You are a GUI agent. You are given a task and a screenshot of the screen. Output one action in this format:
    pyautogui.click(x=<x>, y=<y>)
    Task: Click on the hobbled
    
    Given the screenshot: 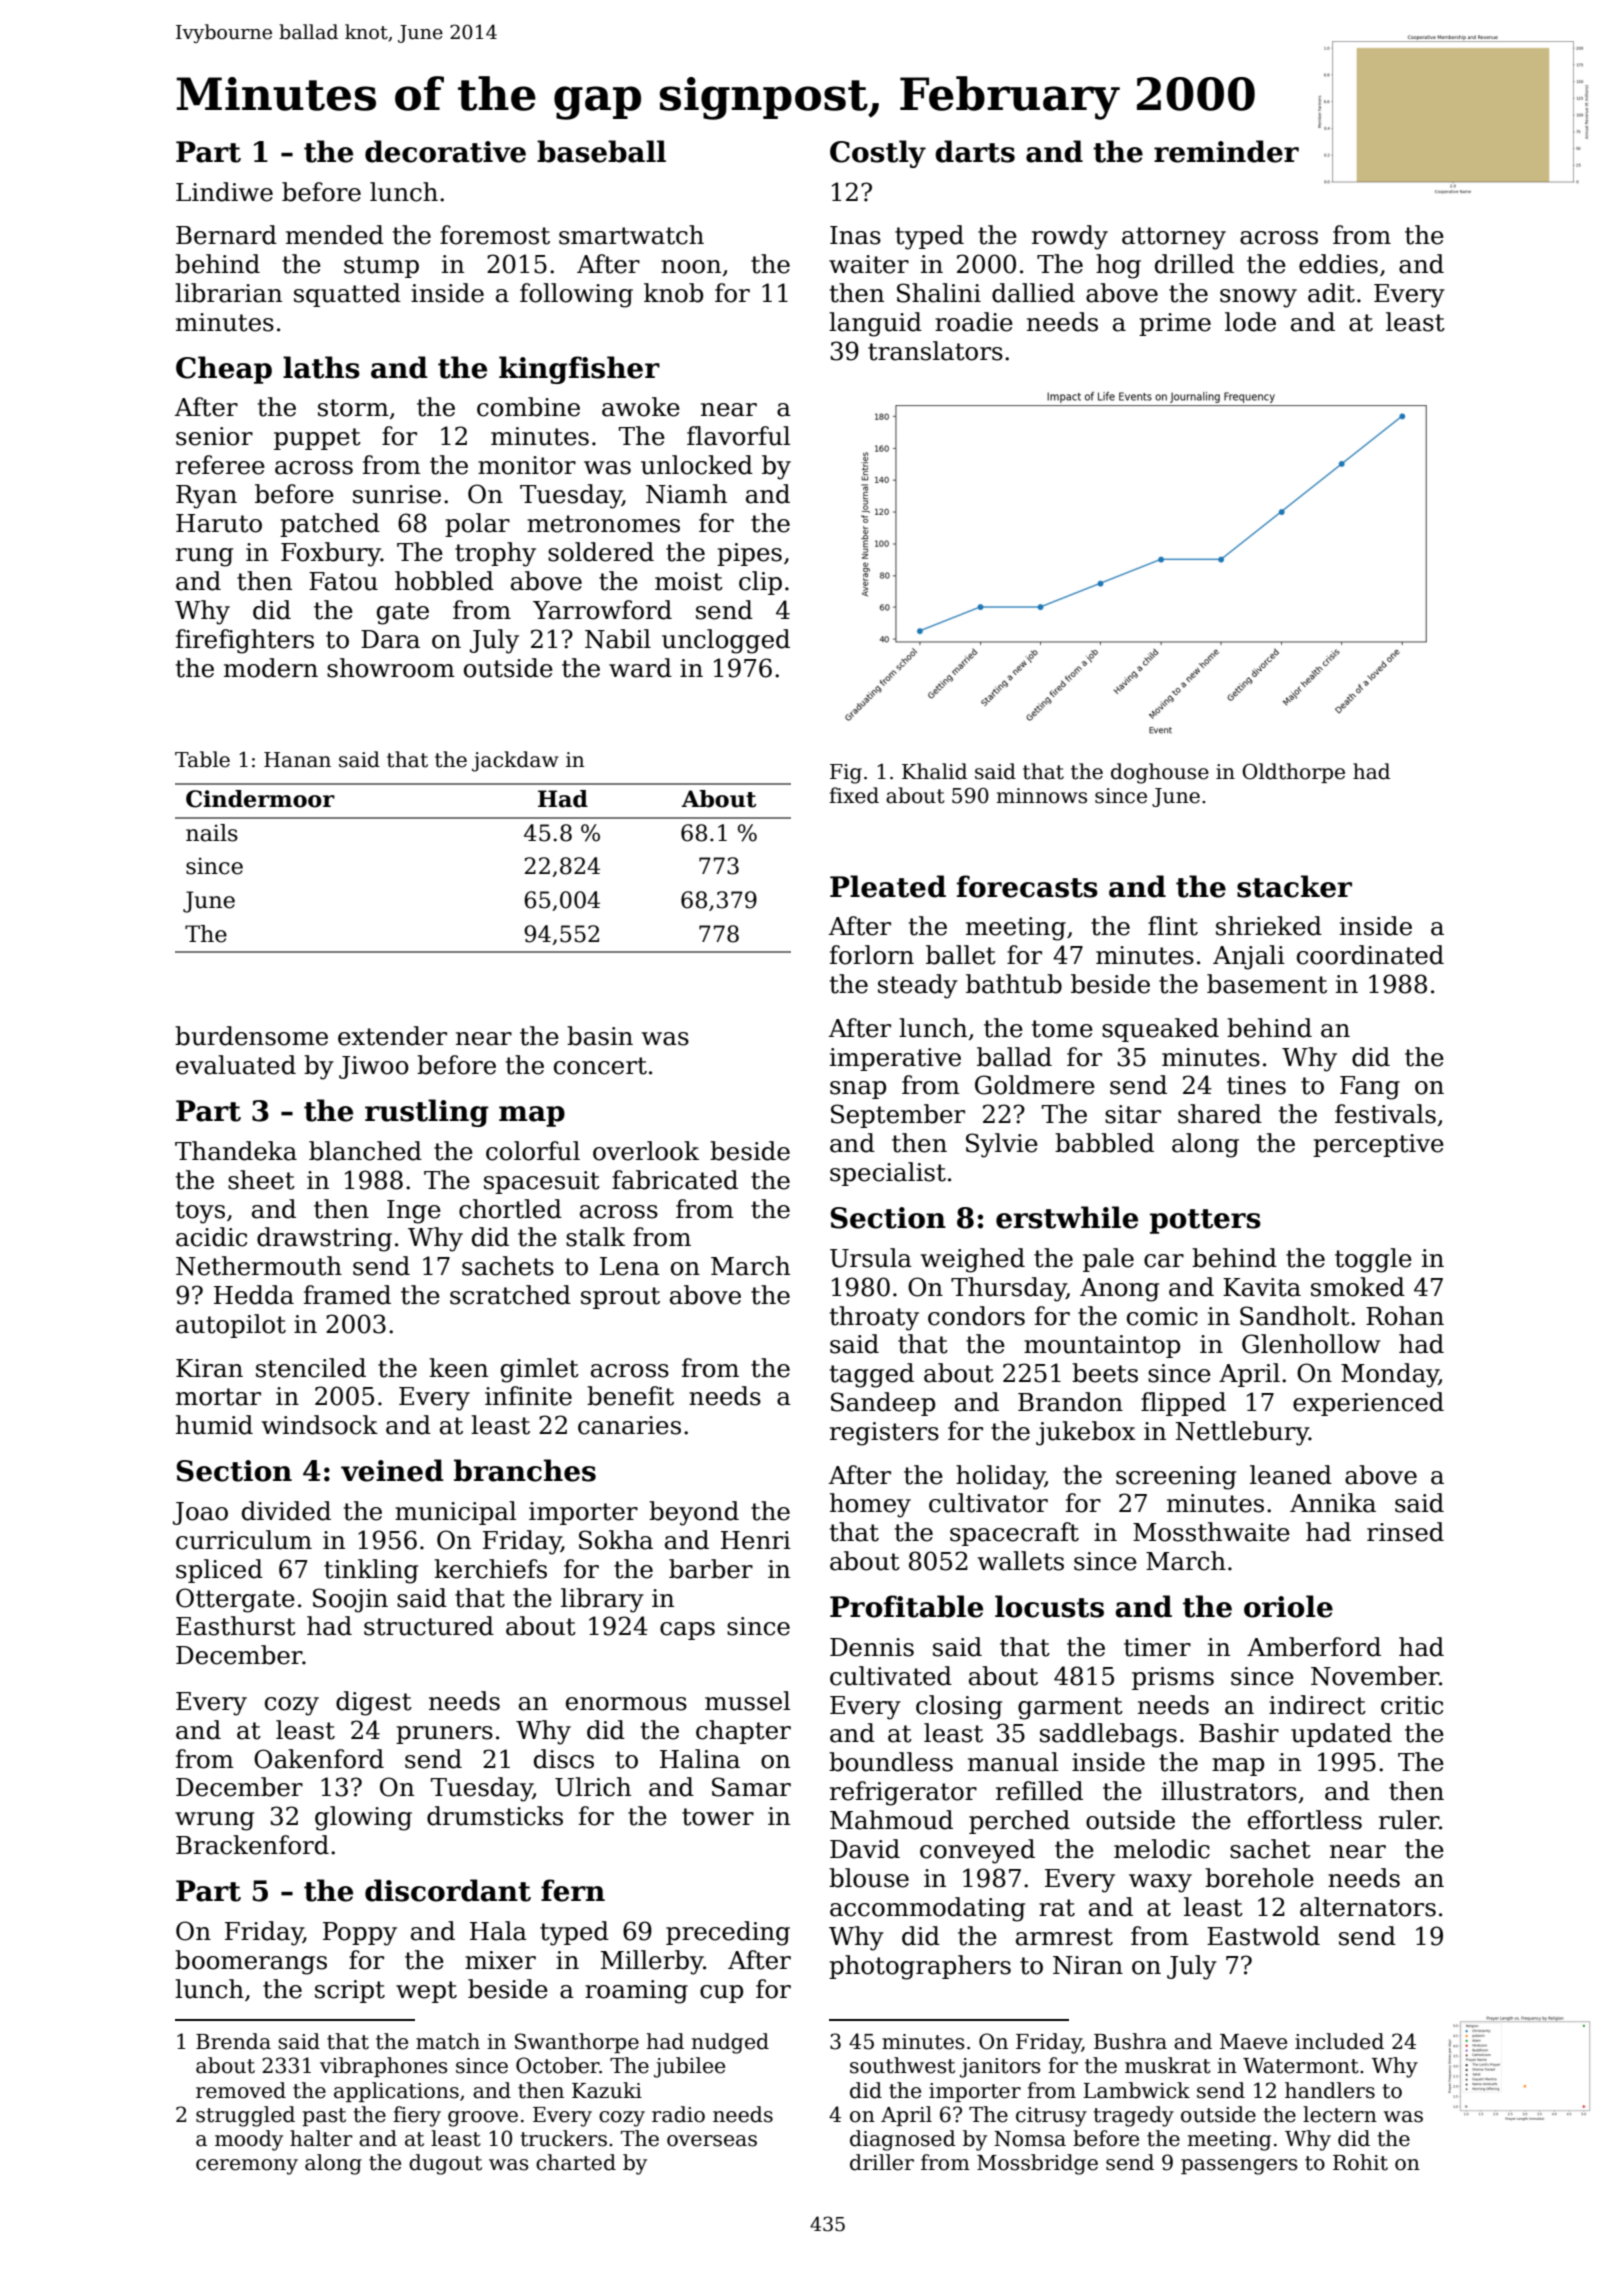 What is the action you would take?
    pyautogui.click(x=444, y=581)
